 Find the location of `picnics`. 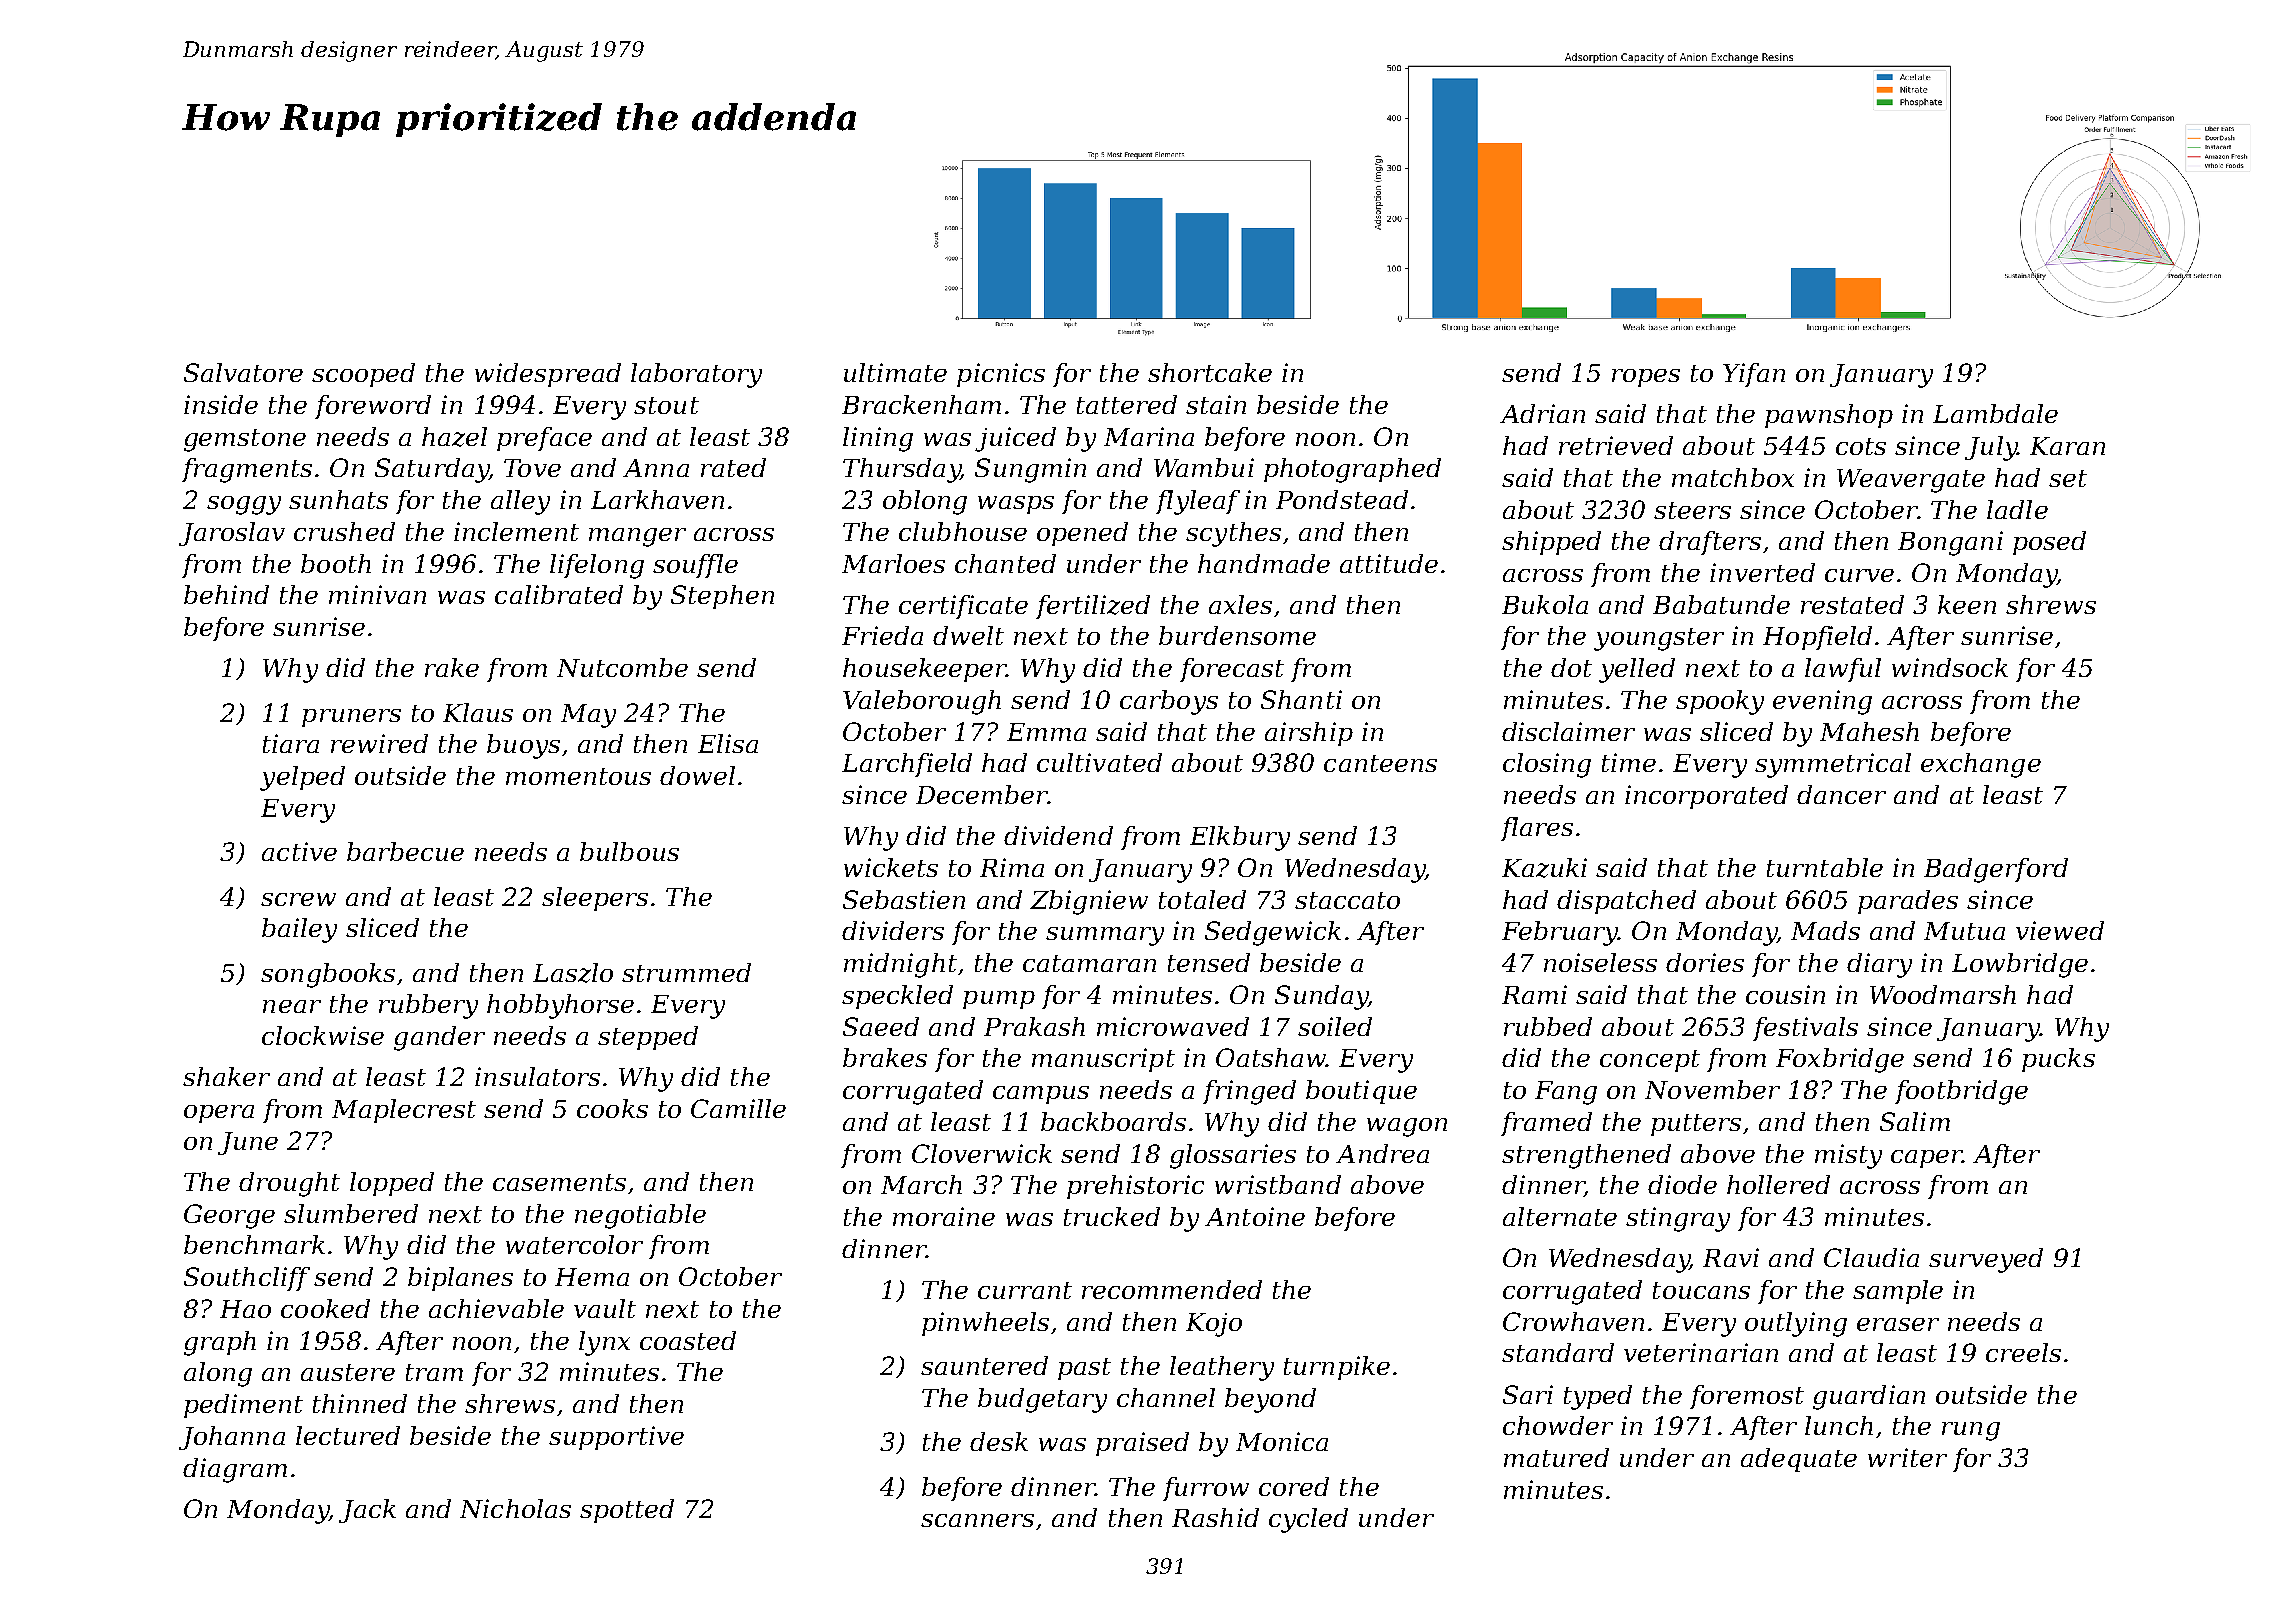

picnics is located at coordinates (1001, 375).
